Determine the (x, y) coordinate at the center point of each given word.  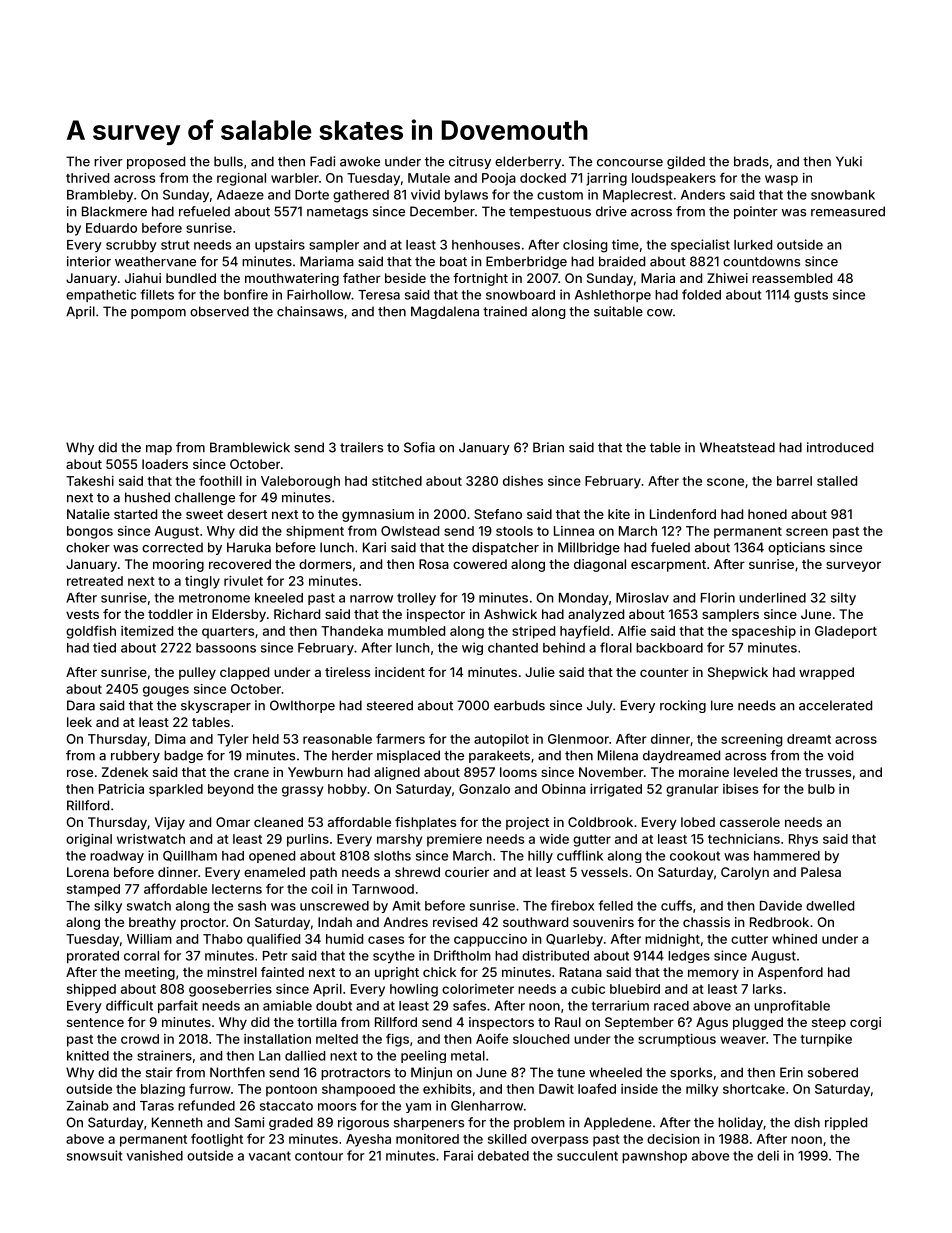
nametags (337, 213)
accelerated (835, 705)
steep (829, 1024)
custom (560, 195)
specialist (700, 245)
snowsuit (94, 1155)
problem (539, 1123)
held (266, 739)
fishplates (425, 823)
